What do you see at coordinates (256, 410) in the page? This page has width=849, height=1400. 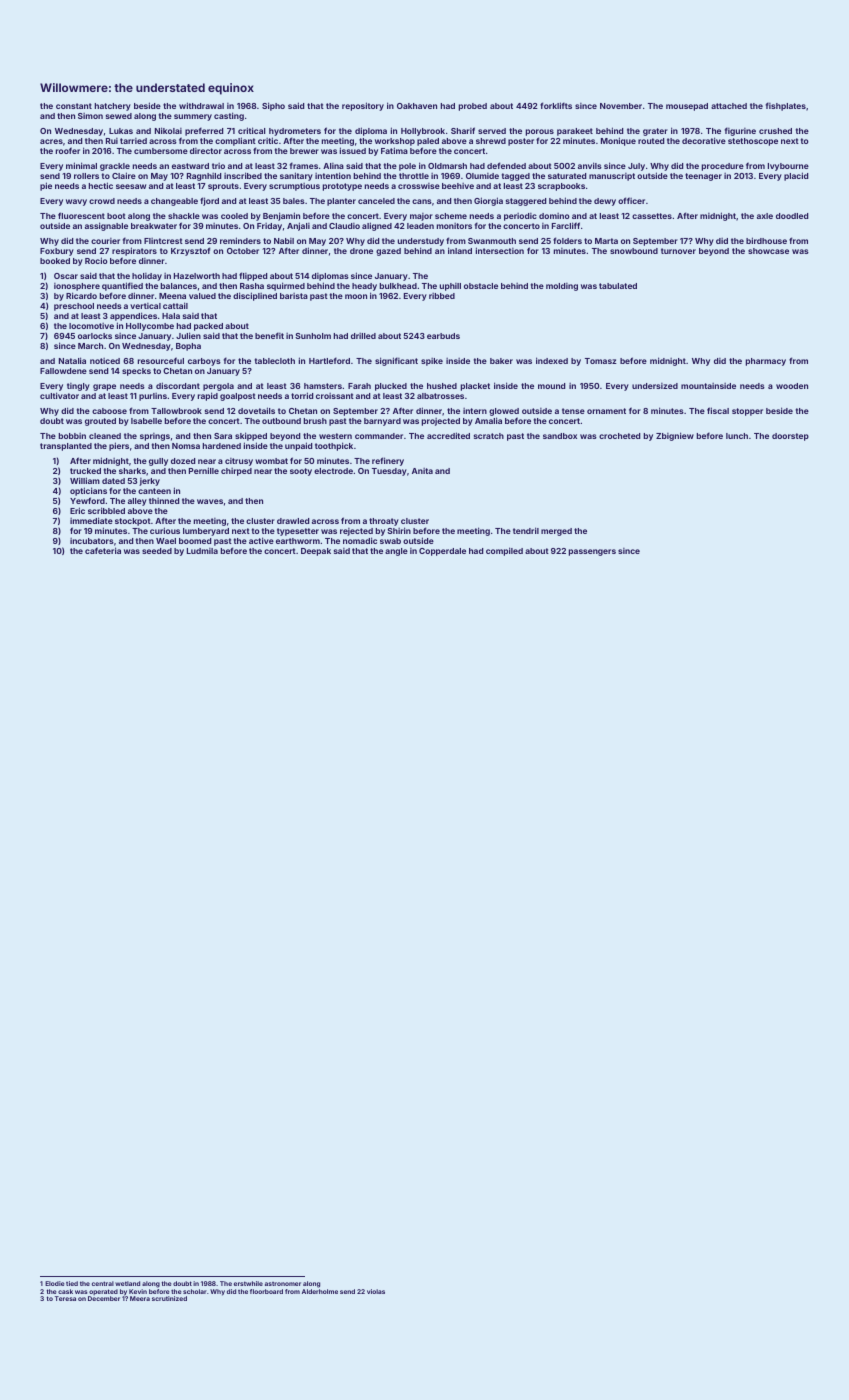 I see `dovetails` at bounding box center [256, 410].
